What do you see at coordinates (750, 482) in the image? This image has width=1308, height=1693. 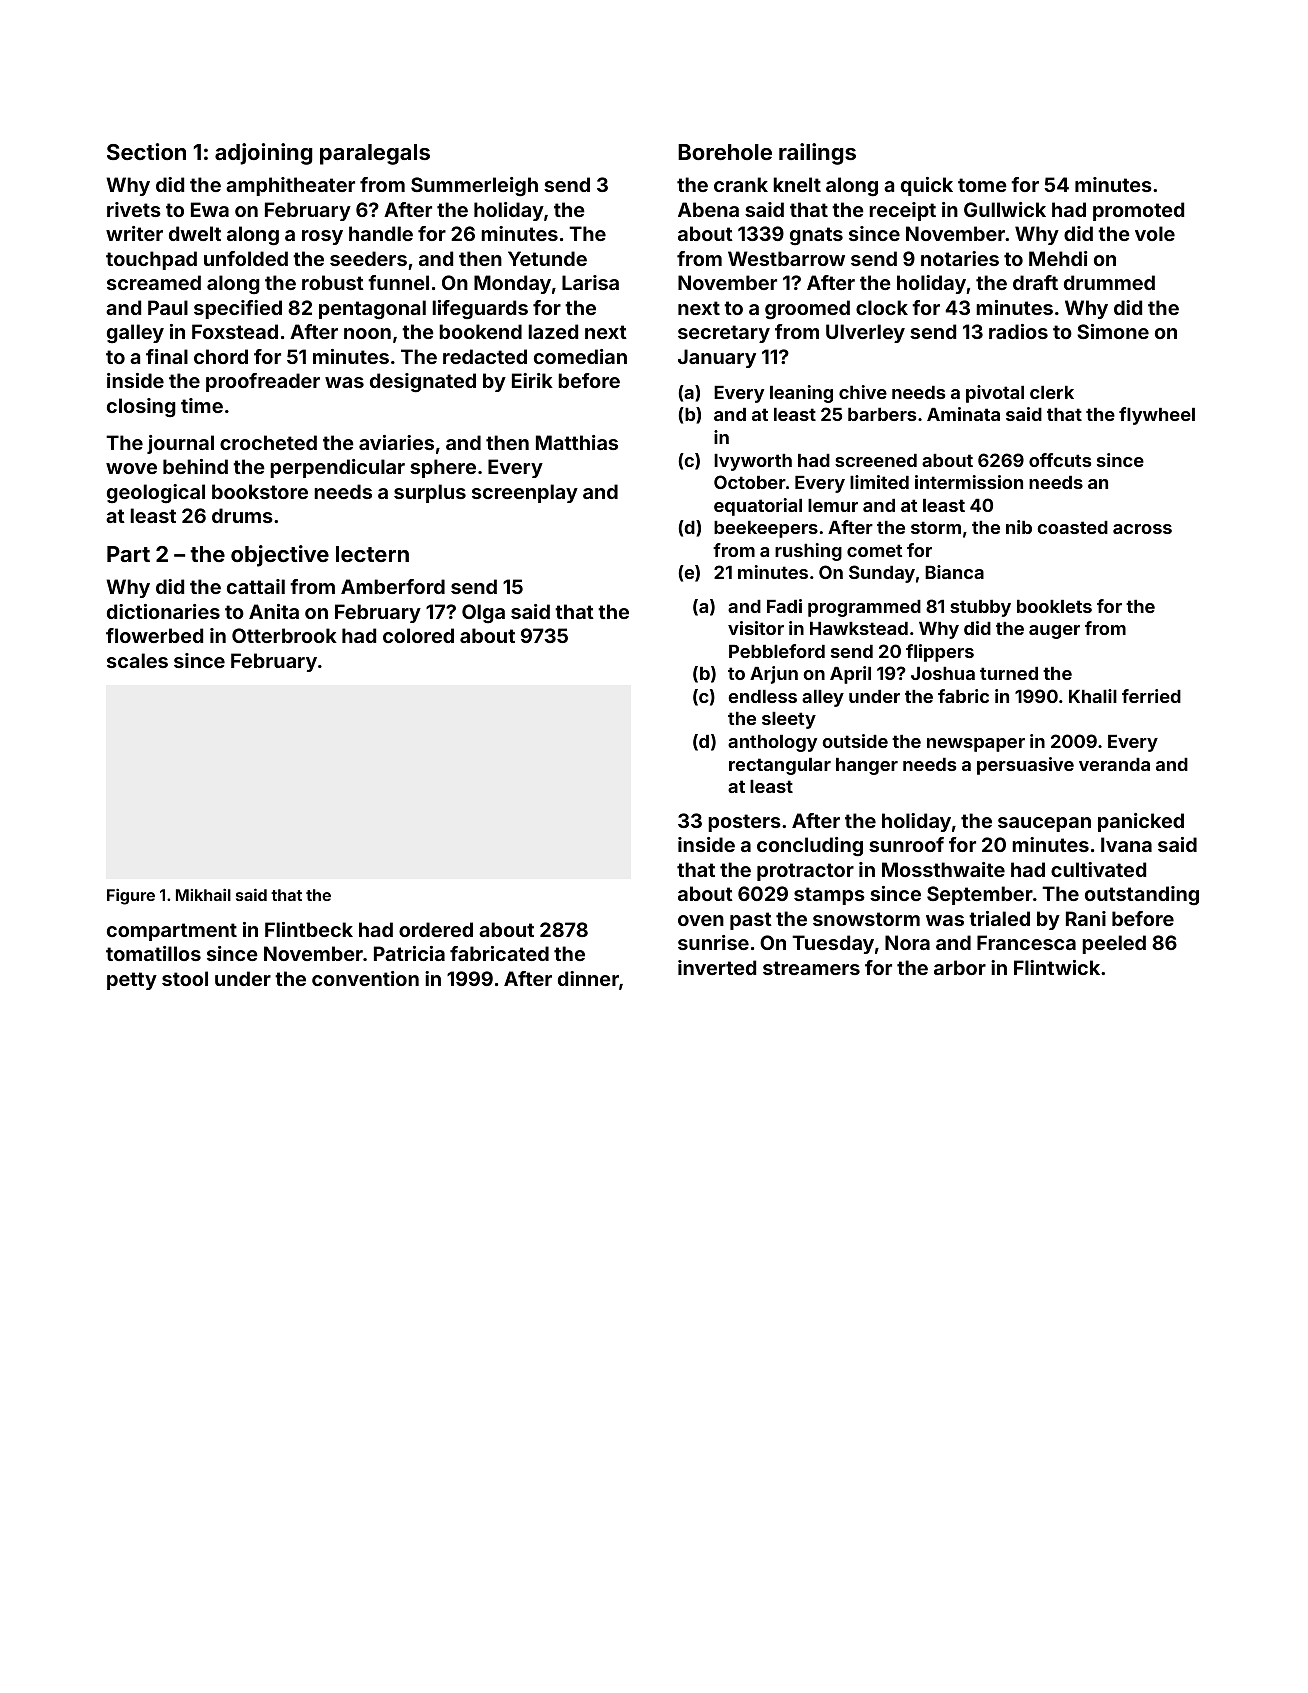 I see `October` at bounding box center [750, 482].
